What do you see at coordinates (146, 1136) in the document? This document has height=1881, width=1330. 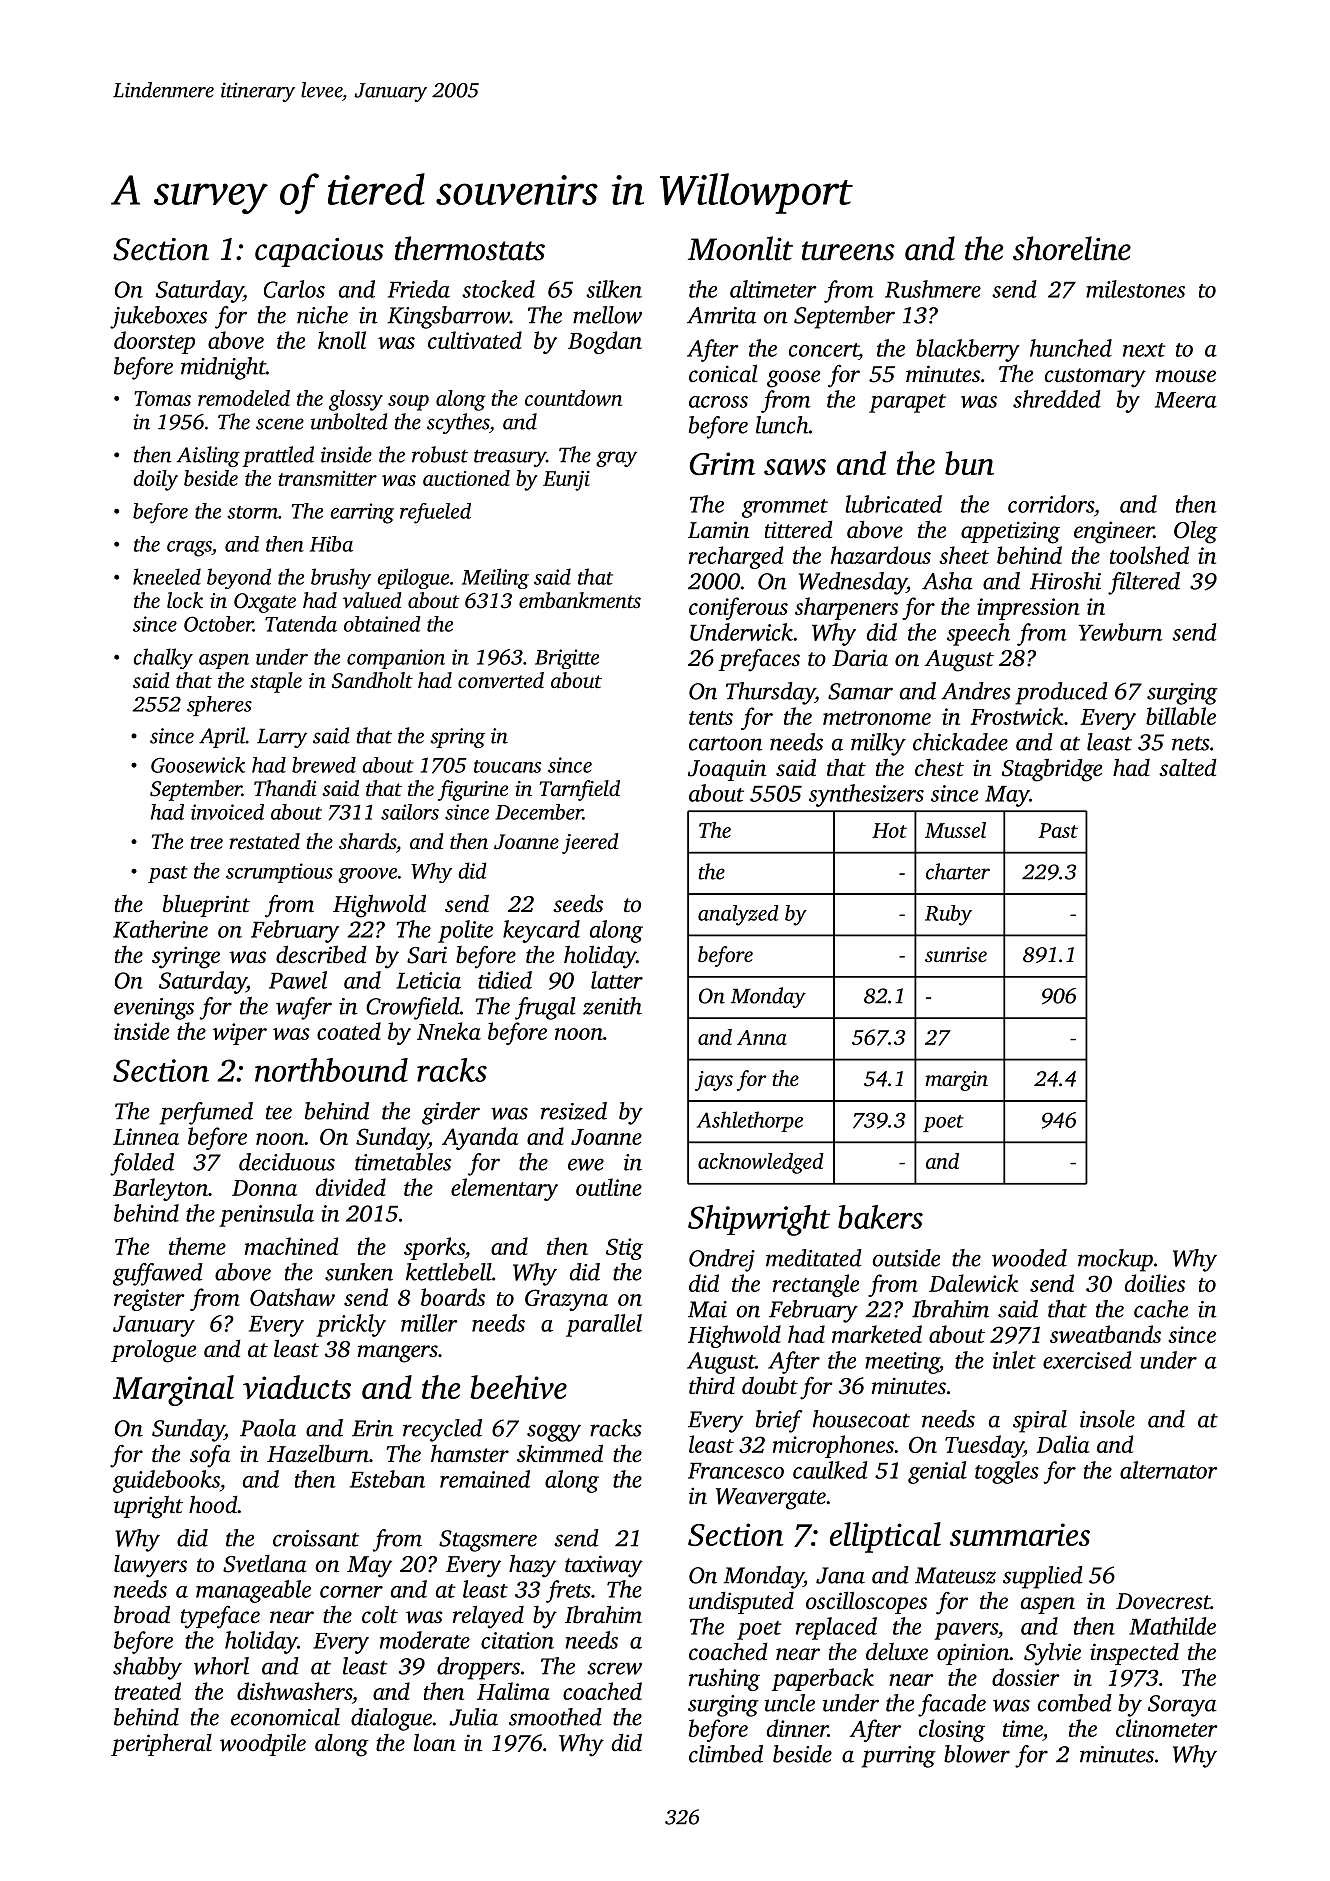 I see `Linnea` at bounding box center [146, 1136].
